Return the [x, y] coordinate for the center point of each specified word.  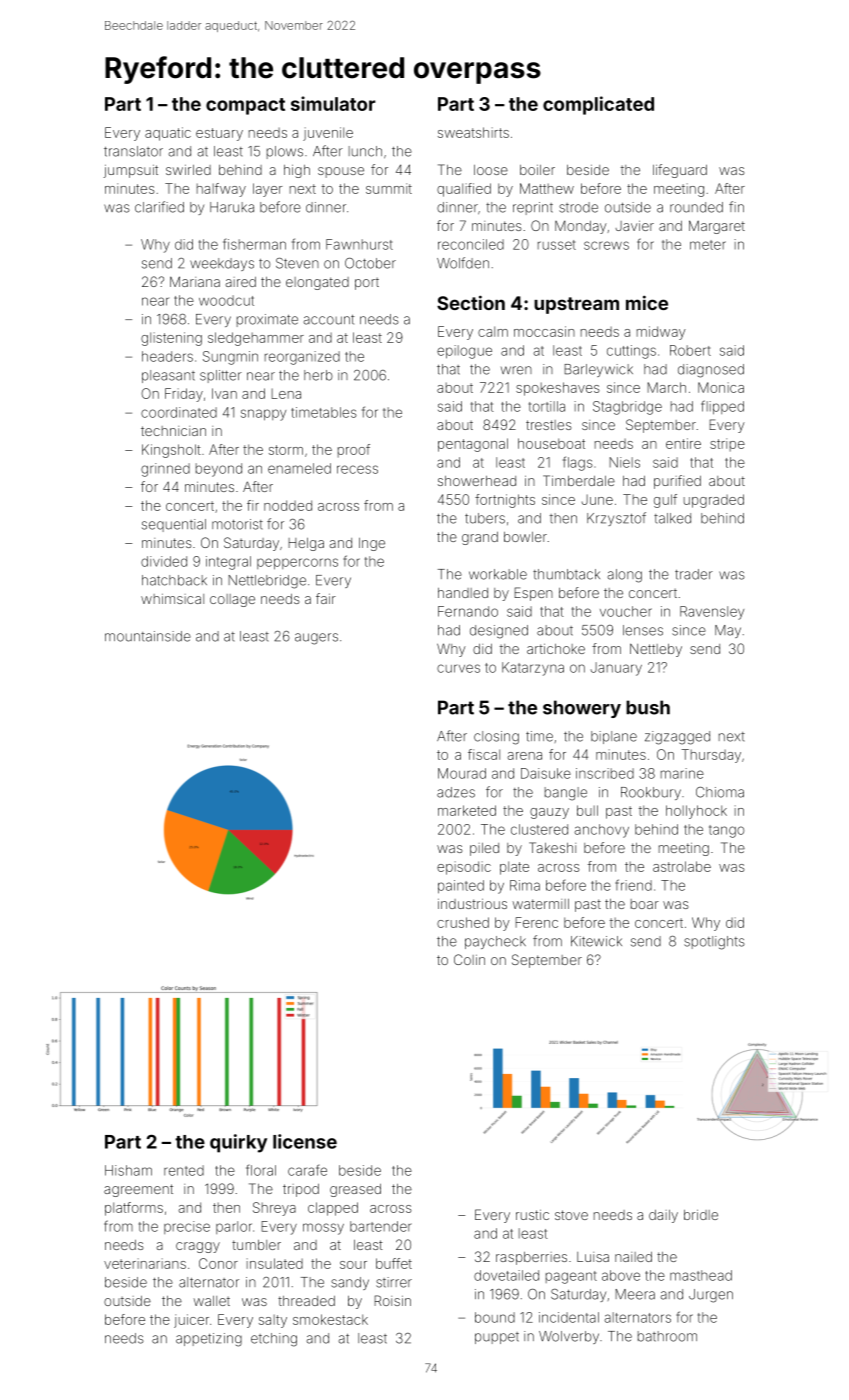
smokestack [330, 1319]
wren [516, 370]
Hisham [128, 1170]
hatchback [174, 580]
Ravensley [712, 613]
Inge [372, 544]
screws [606, 245]
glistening [171, 339]
